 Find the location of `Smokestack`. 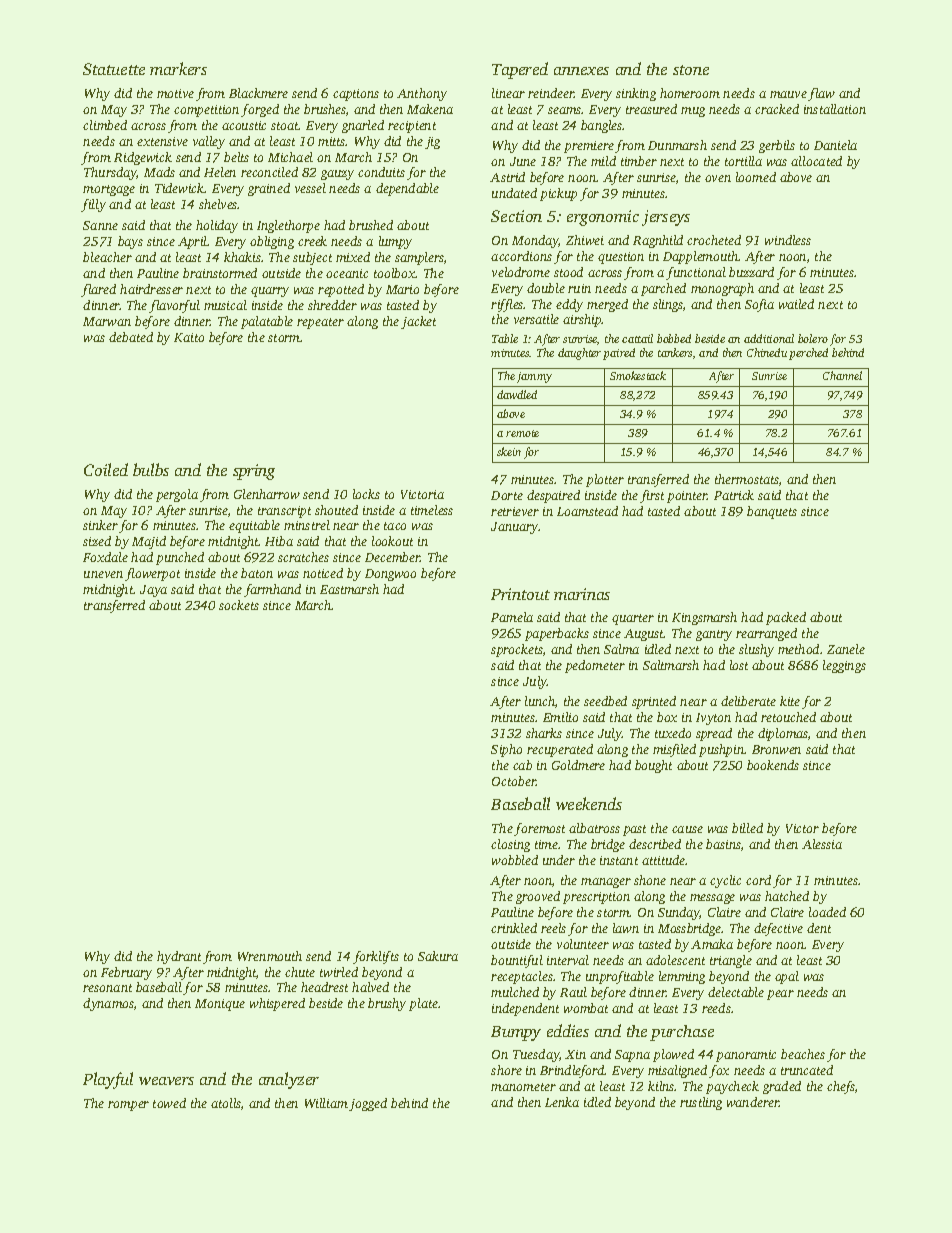

Smokestack is located at coordinates (638, 375).
